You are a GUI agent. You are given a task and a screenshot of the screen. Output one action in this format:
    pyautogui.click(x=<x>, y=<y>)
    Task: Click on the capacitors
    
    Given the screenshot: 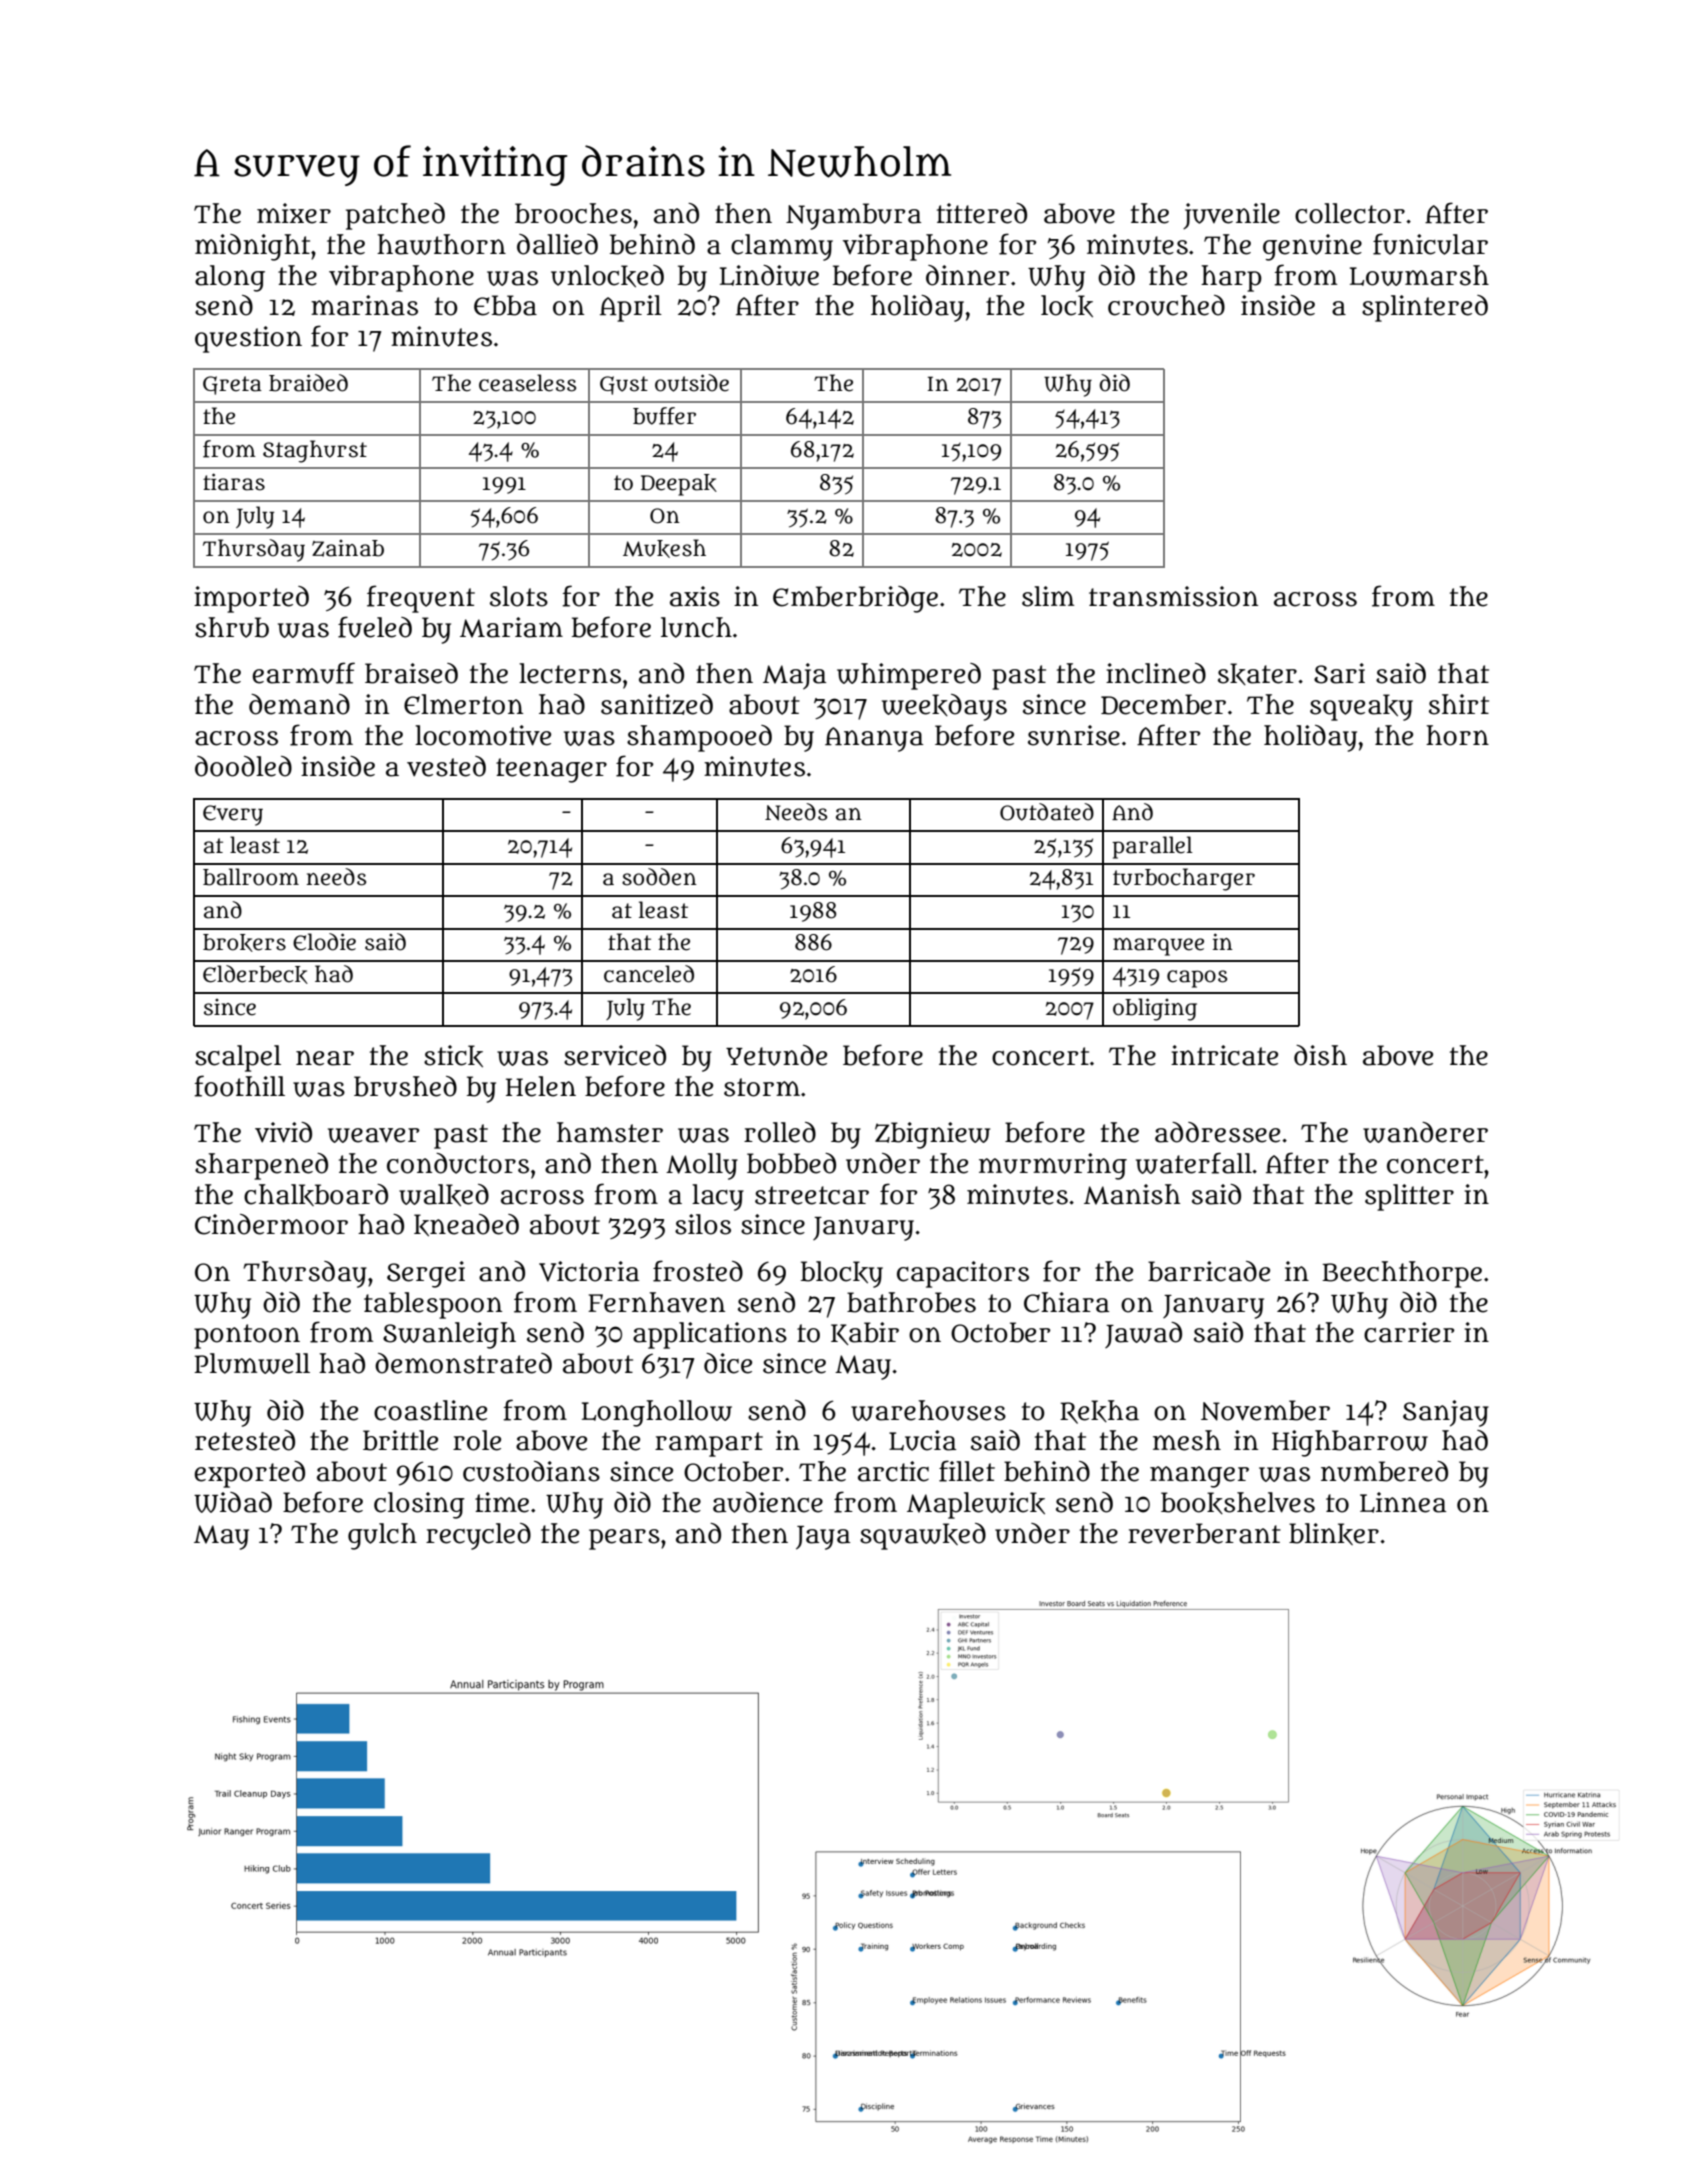 What is the action you would take?
    pyautogui.click(x=963, y=1274)
